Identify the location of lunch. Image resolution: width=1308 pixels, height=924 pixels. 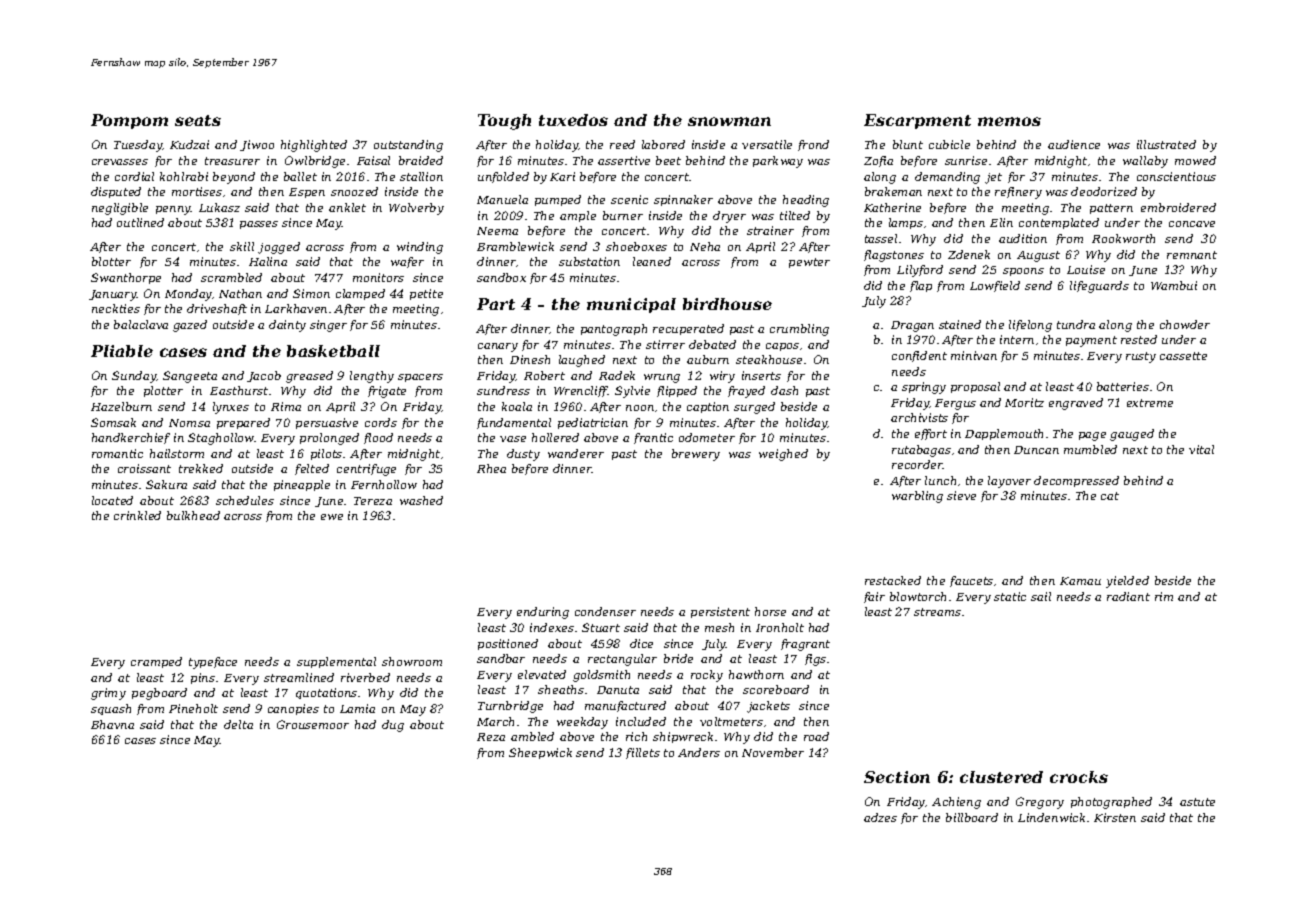
(940, 480).
